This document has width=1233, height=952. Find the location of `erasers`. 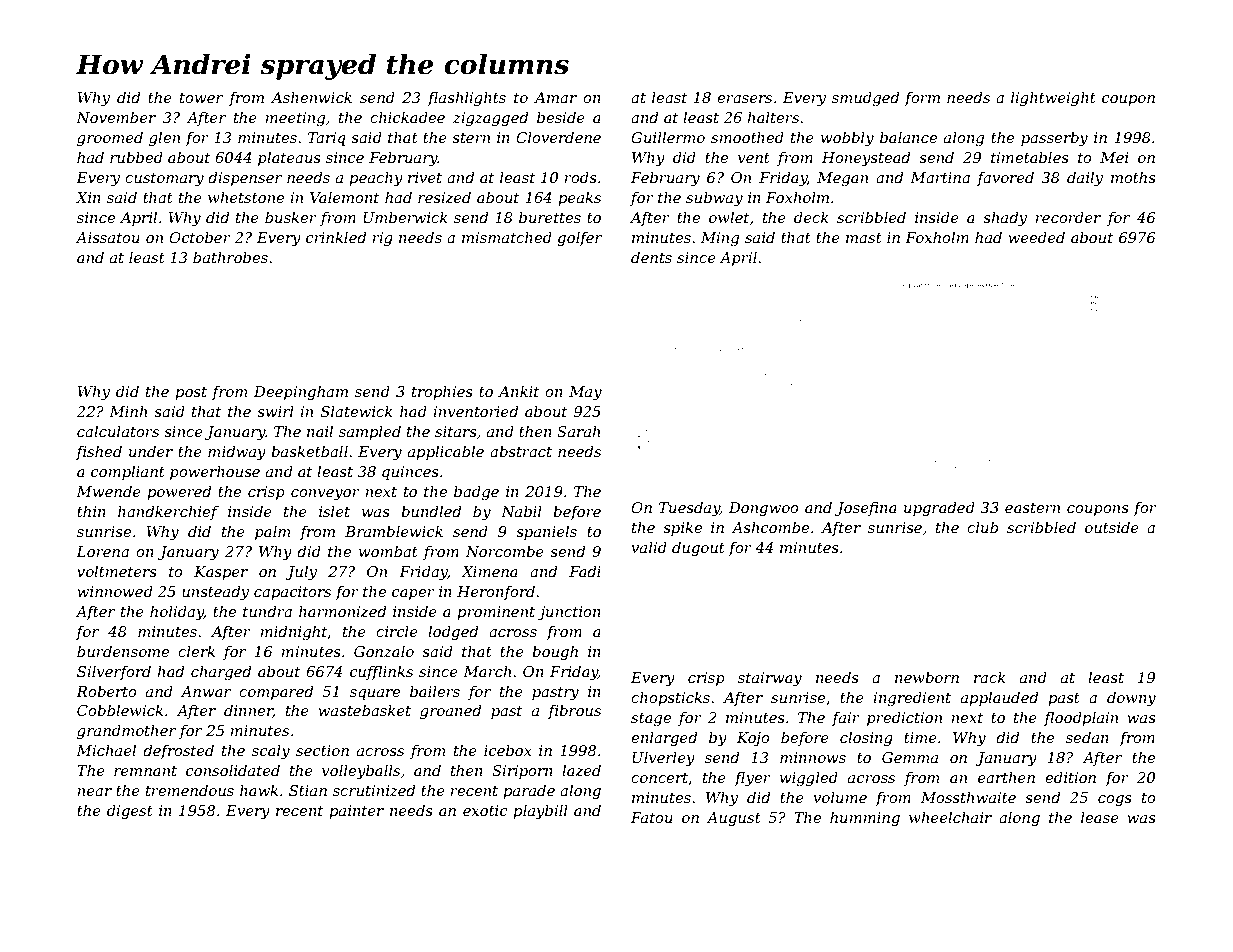

erasers is located at coordinates (744, 99).
